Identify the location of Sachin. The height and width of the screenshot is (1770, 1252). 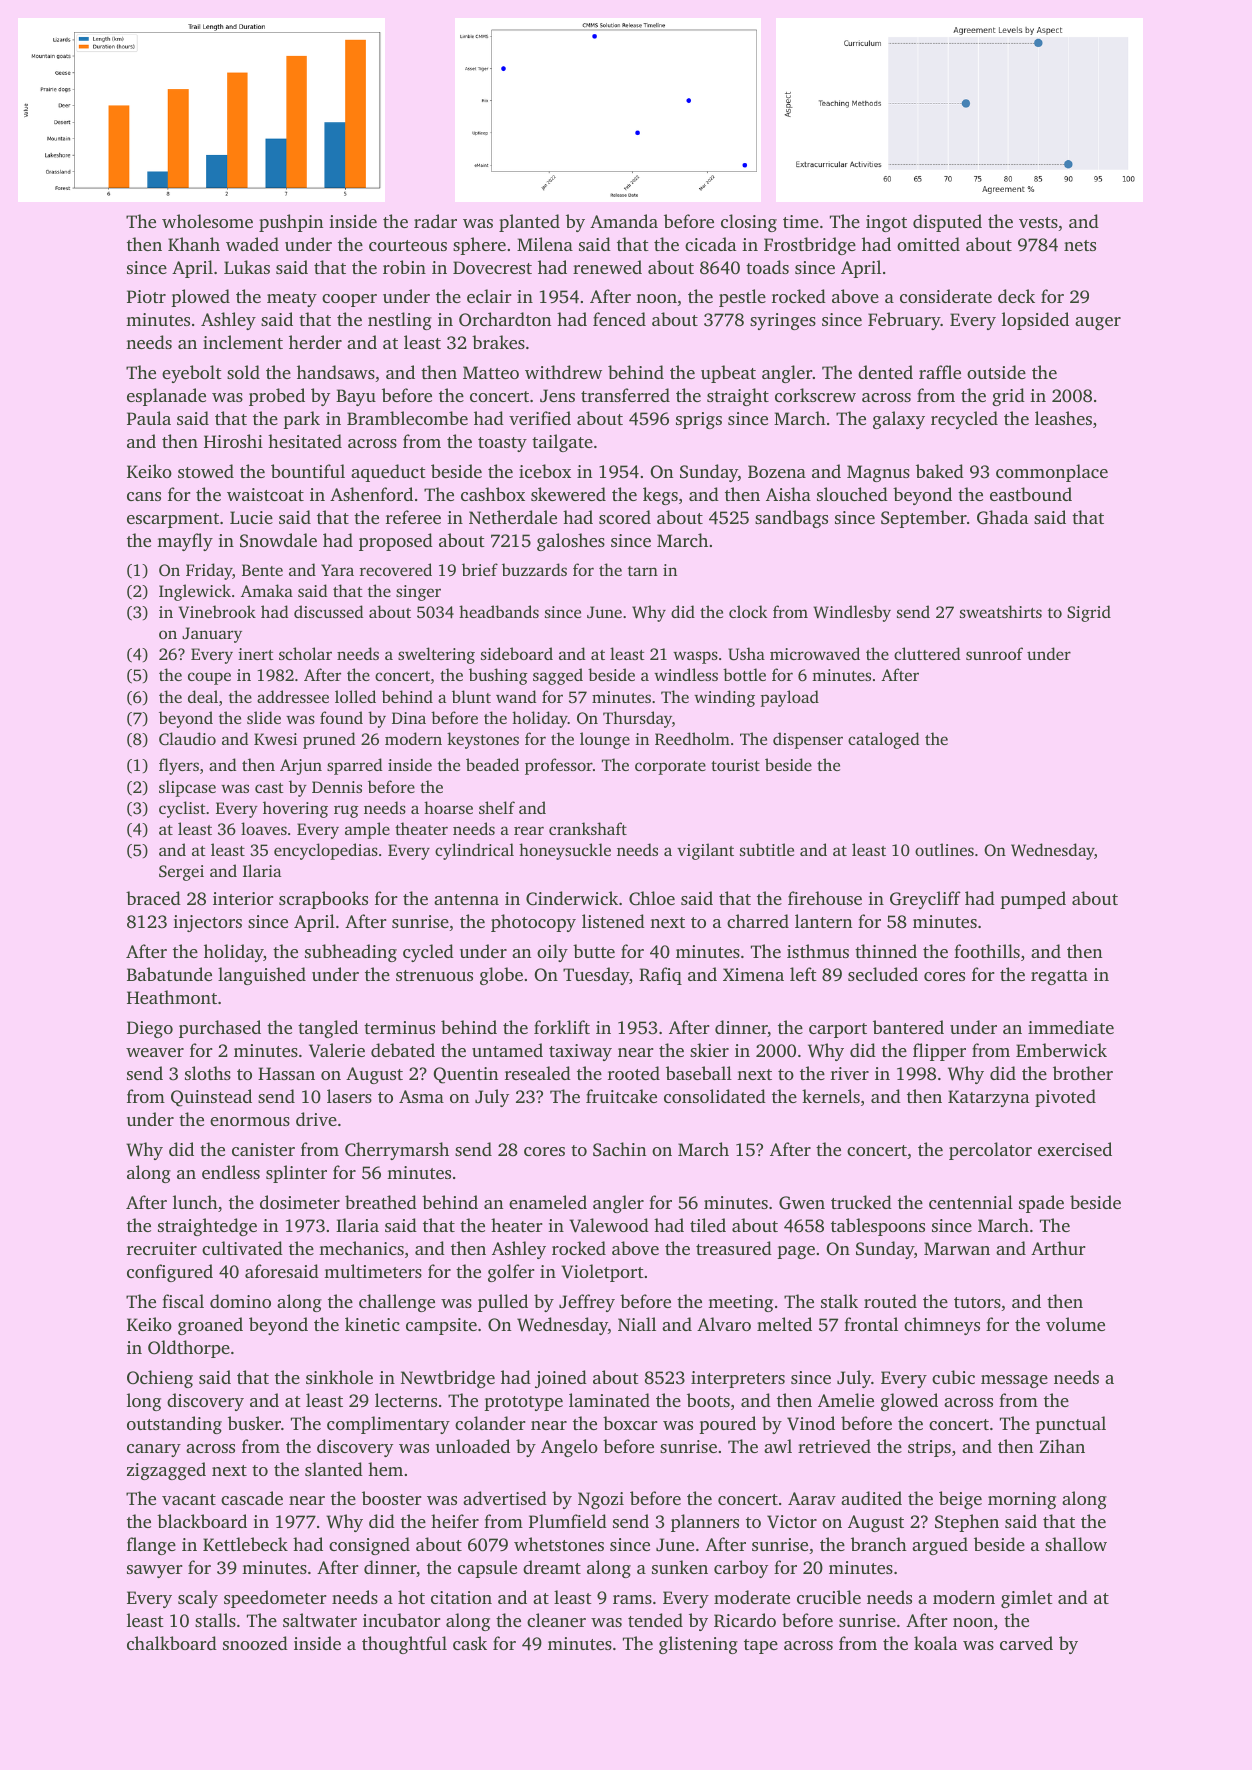
(619, 1149).
